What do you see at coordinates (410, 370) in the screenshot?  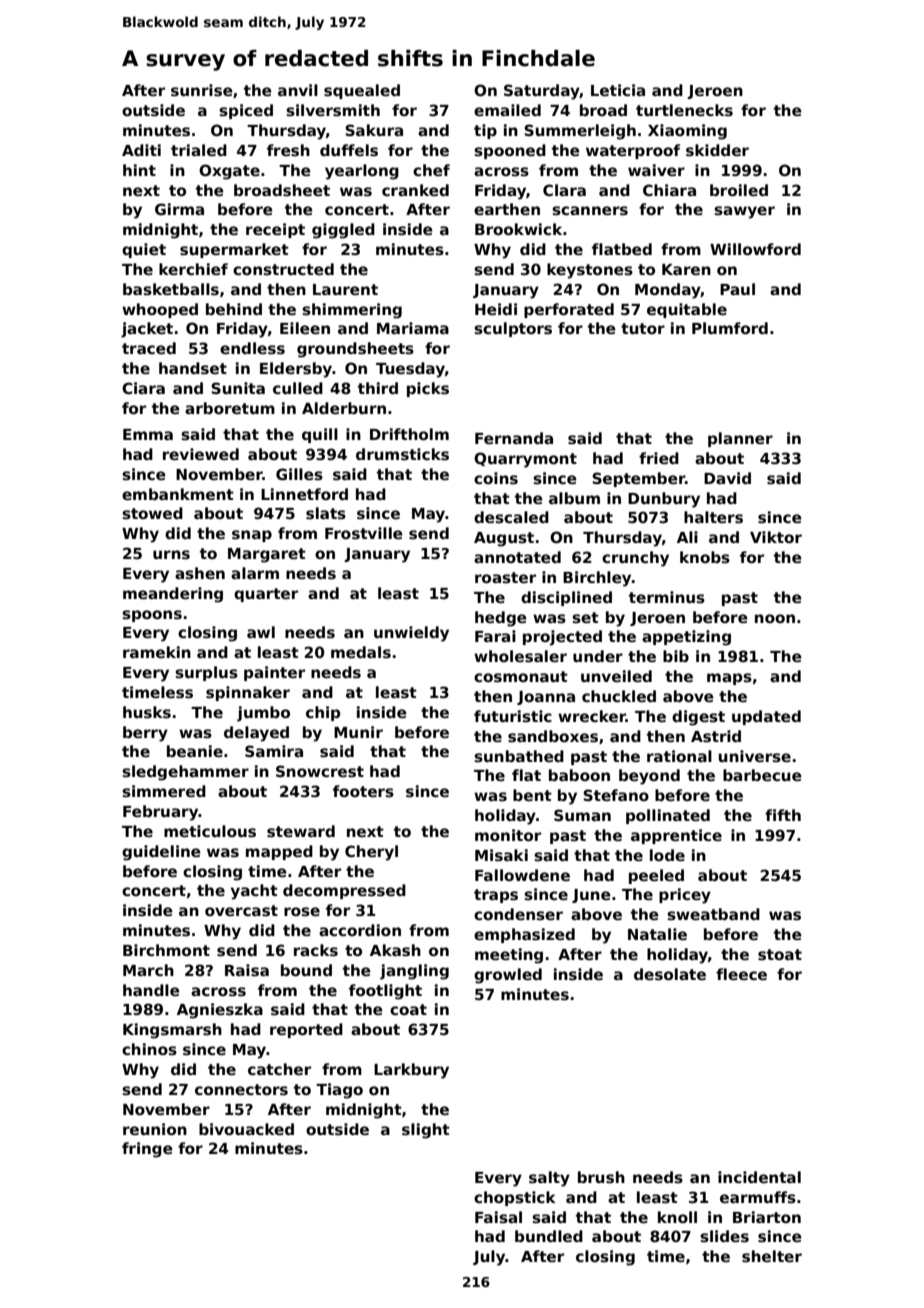 I see `Tuesday` at bounding box center [410, 370].
